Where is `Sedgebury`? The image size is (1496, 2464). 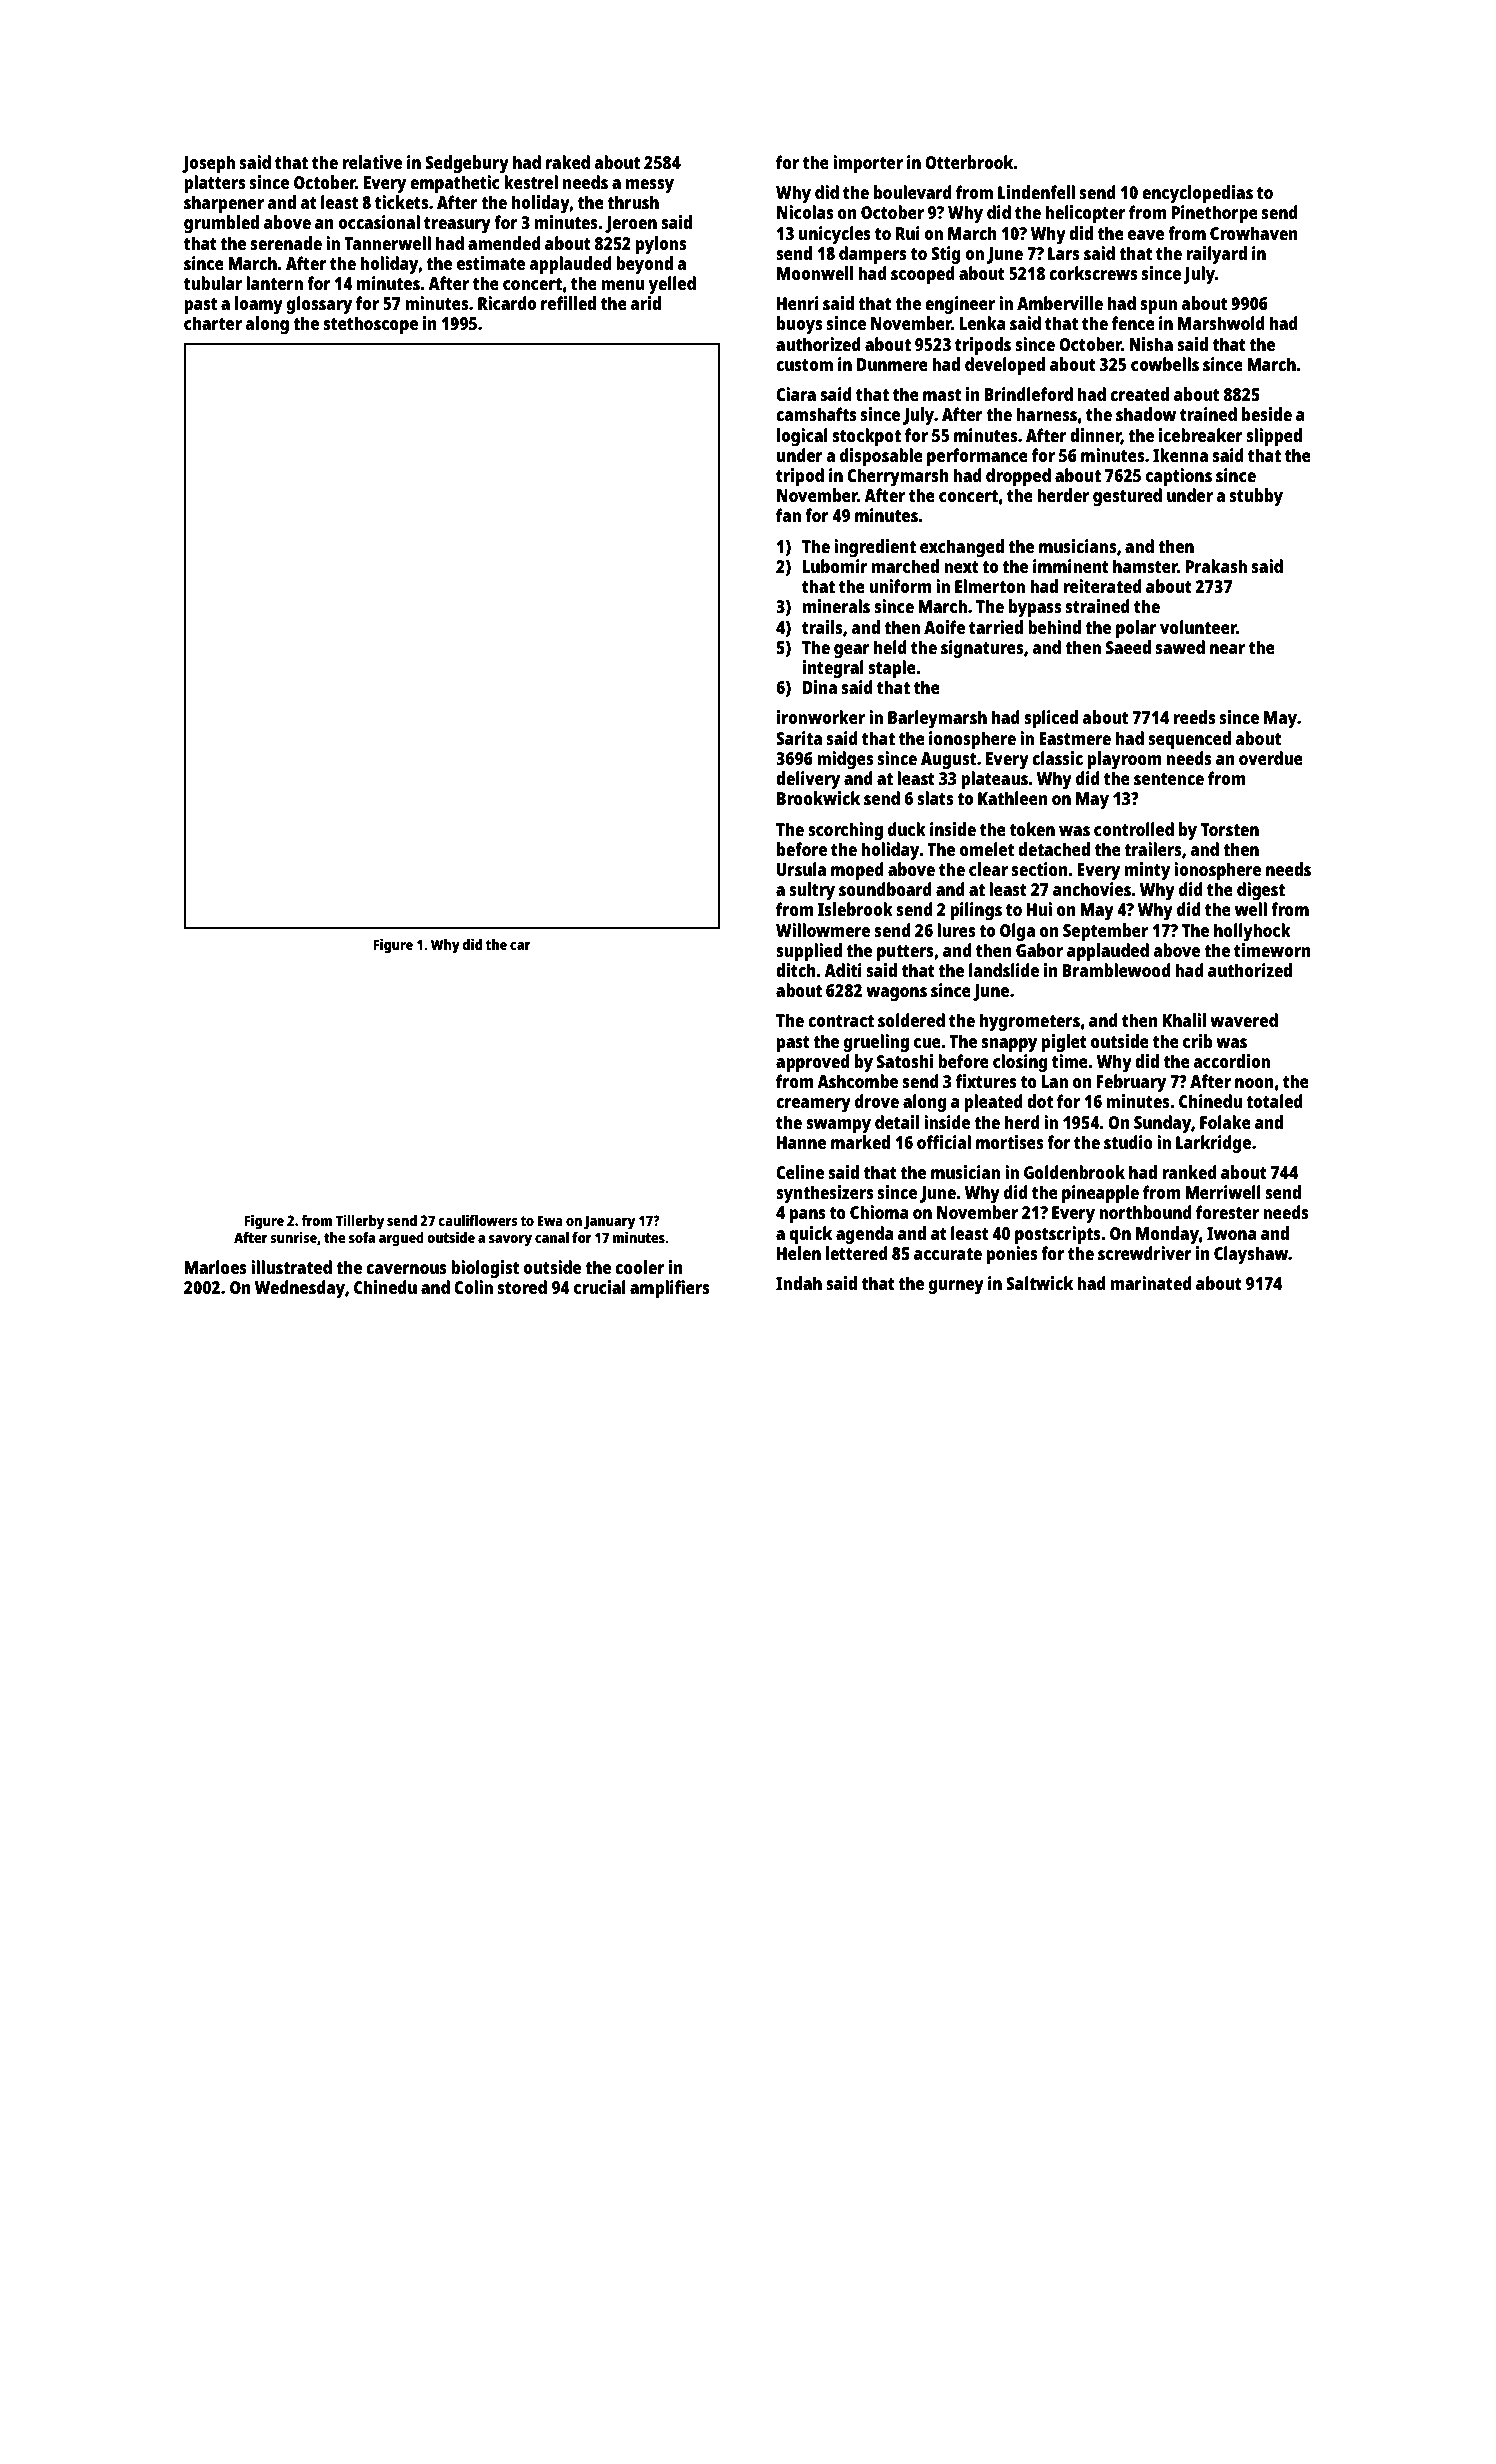
Sedgebury is located at coordinates (467, 164).
